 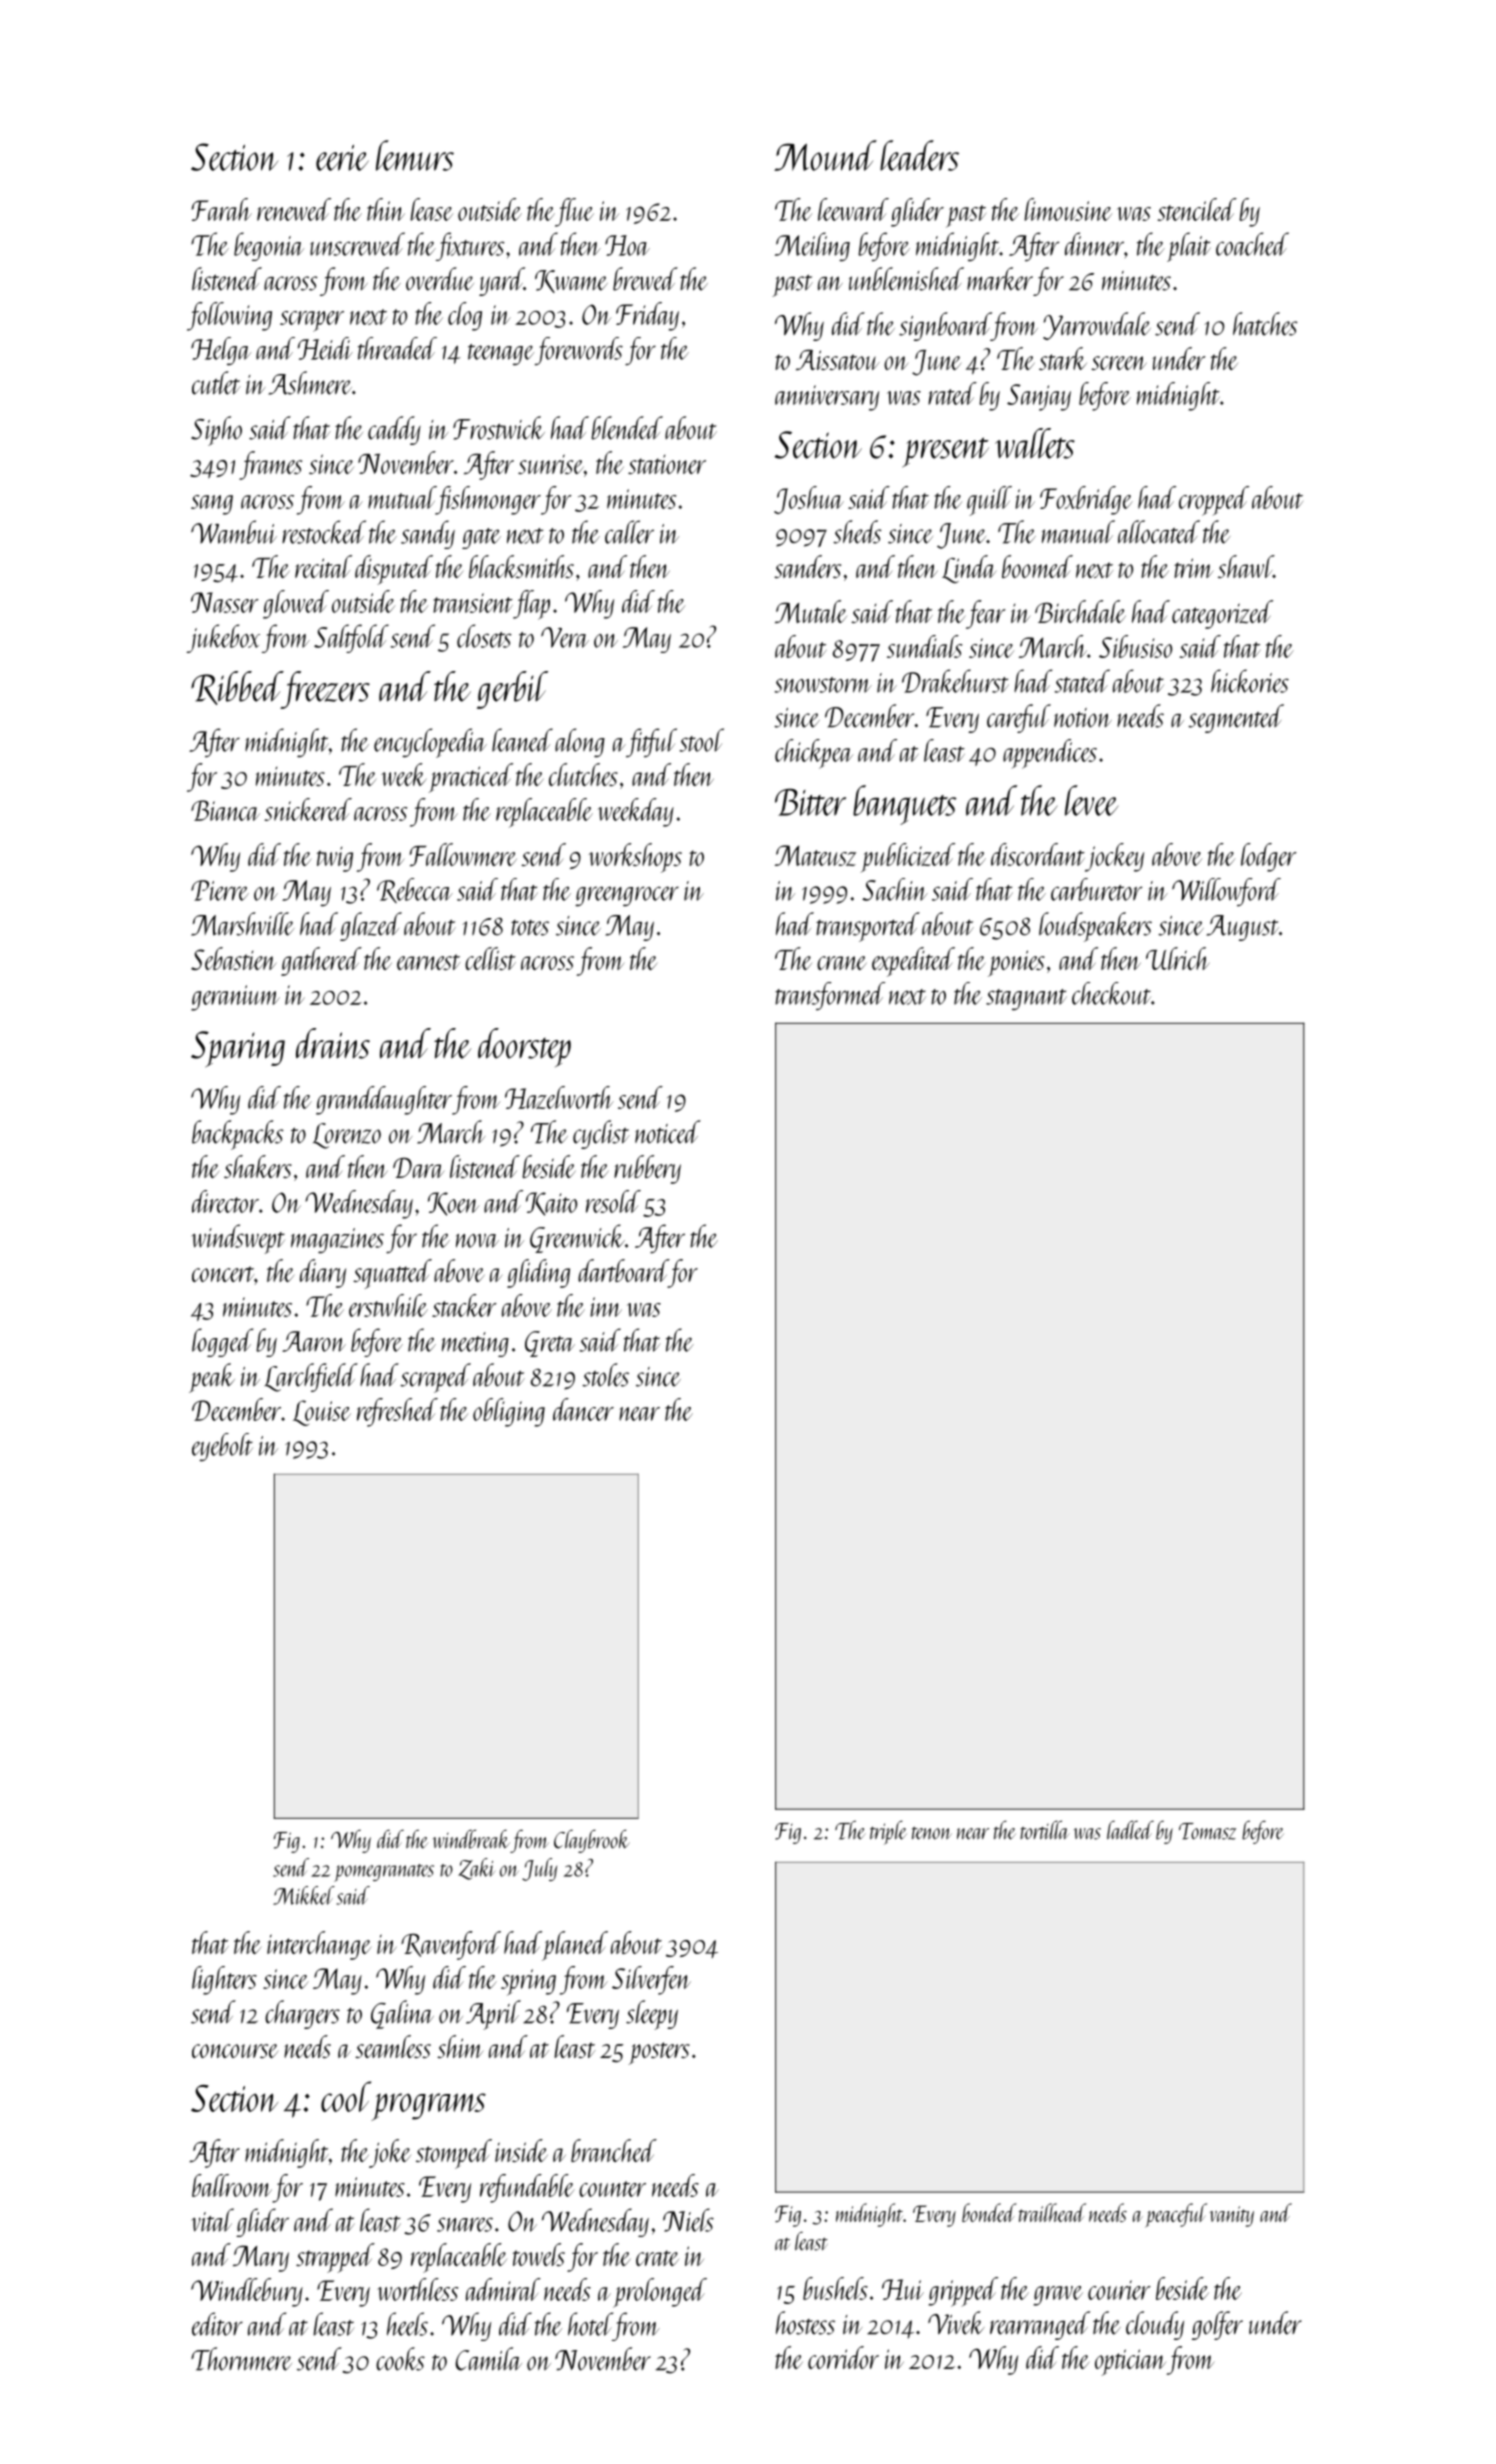 What do you see at coordinates (1197, 209) in the screenshot?
I see `stenciled` at bounding box center [1197, 209].
